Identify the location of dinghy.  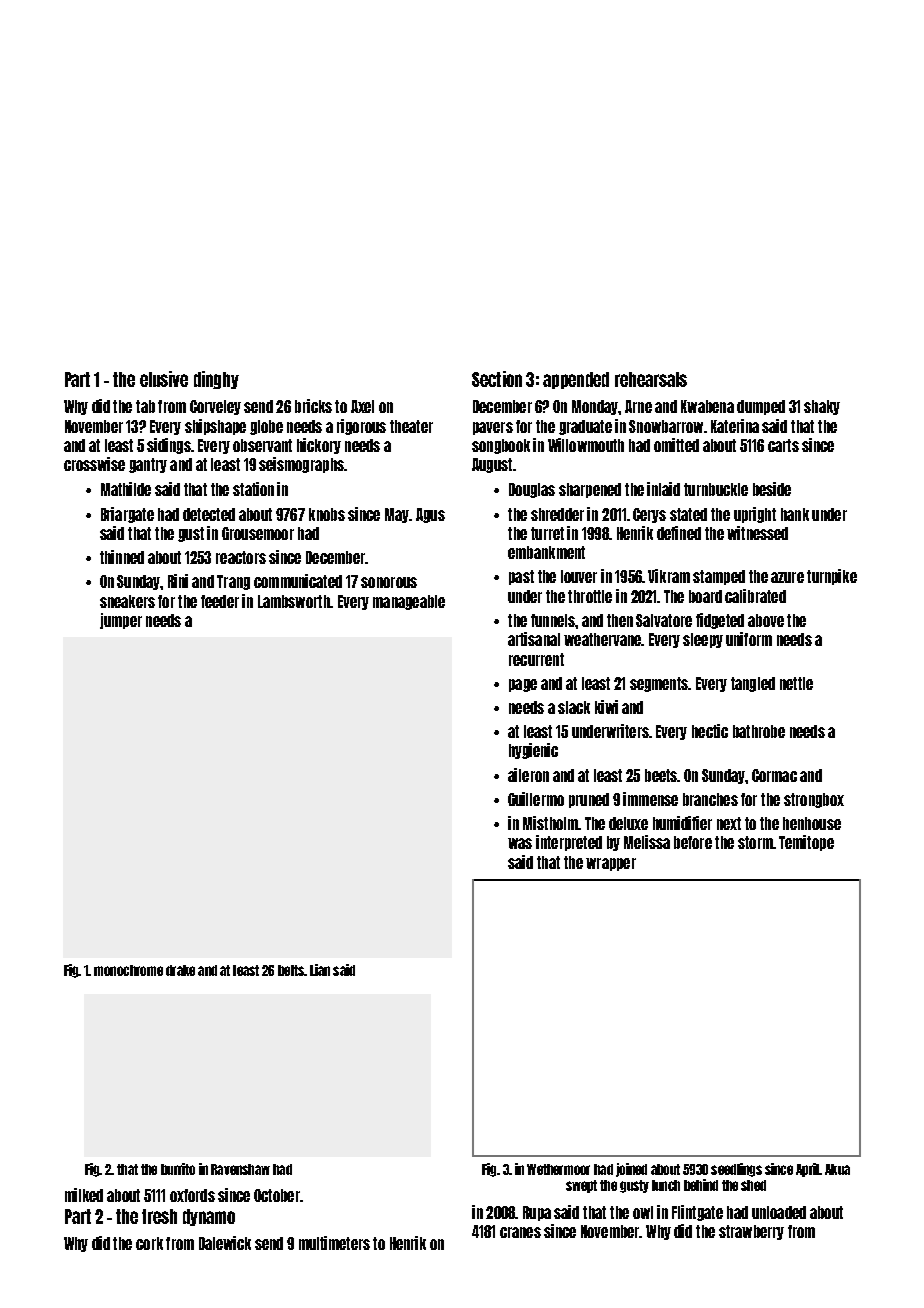
(216, 380).
